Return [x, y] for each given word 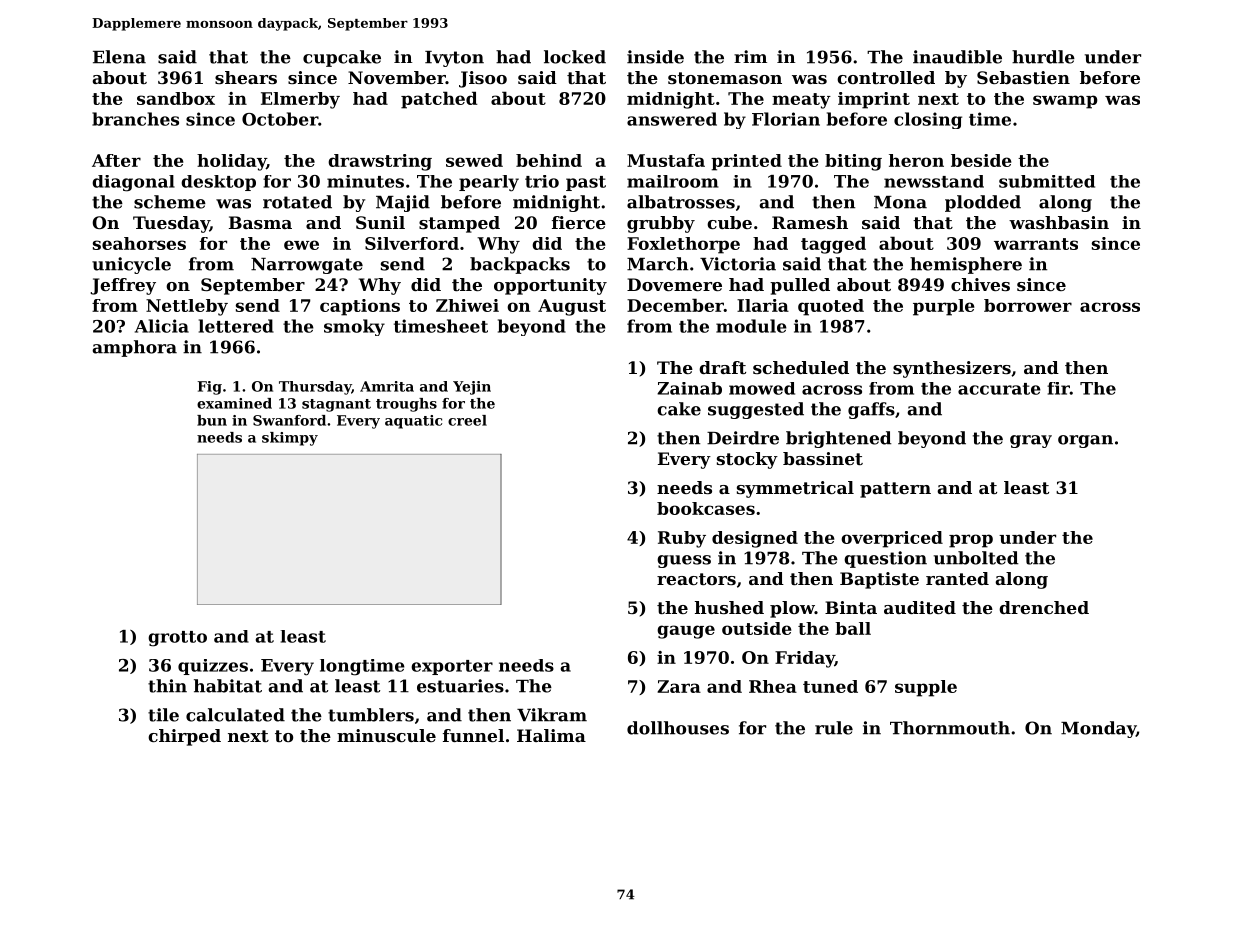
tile [163, 715]
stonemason [725, 78]
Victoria [738, 264]
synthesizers [952, 369]
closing [928, 120]
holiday [231, 162]
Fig [209, 388]
